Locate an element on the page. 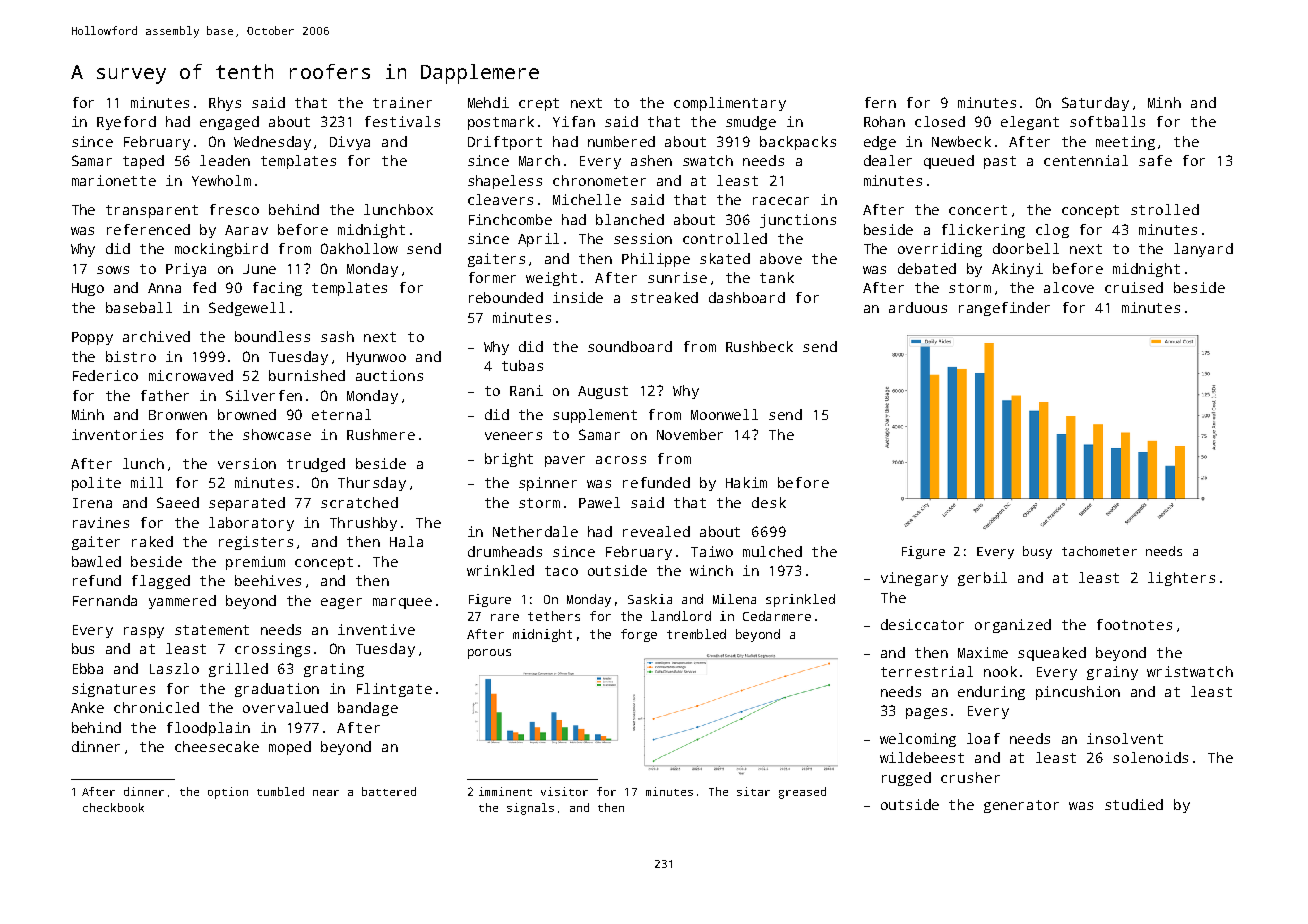 The height and width of the document is (924, 1308). trainer is located at coordinates (402, 102).
